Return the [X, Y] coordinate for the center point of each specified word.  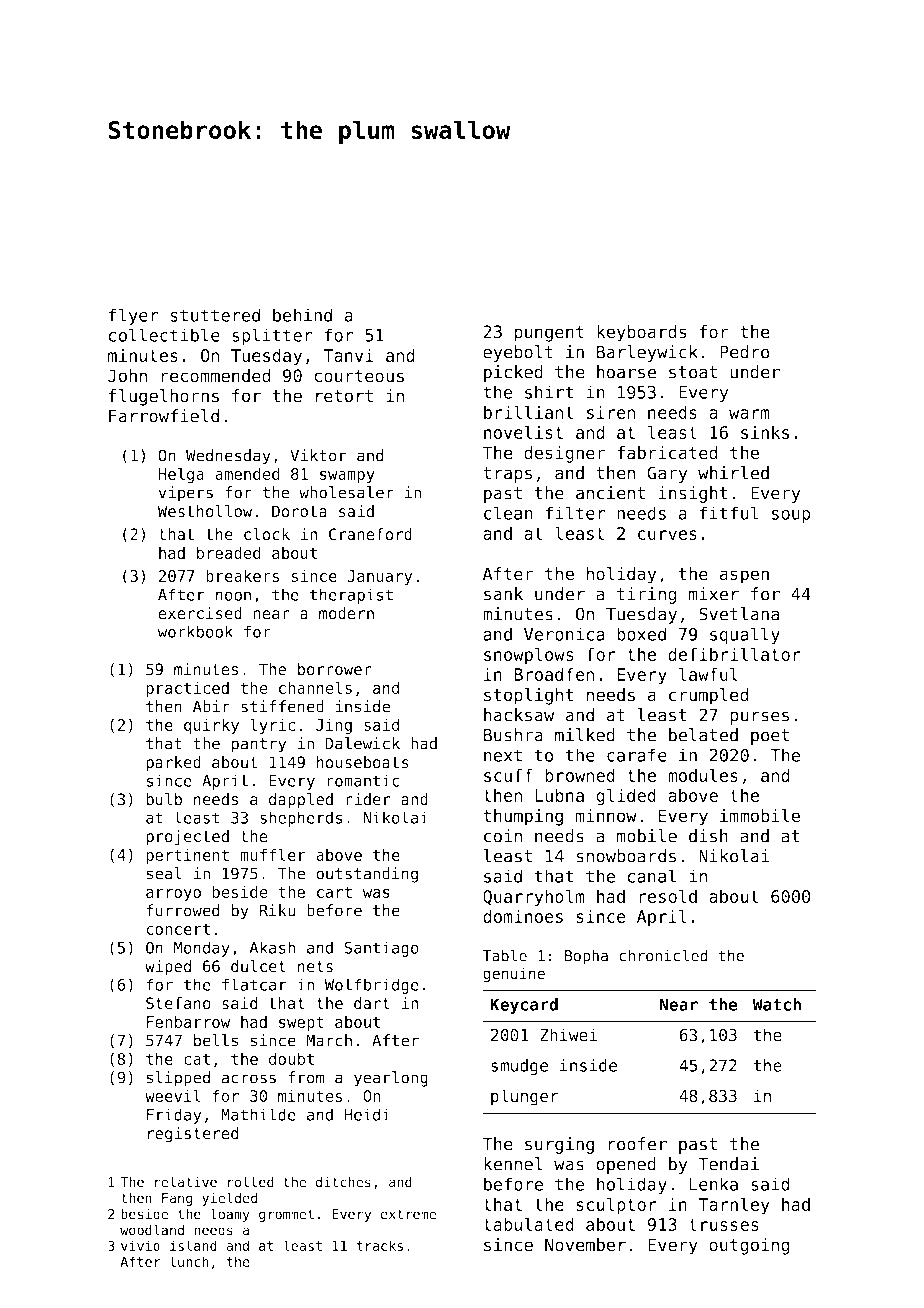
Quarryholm [534, 898]
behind [302, 315]
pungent [549, 334]
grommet [286, 1215]
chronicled [663, 955]
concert [178, 929]
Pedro [744, 352]
